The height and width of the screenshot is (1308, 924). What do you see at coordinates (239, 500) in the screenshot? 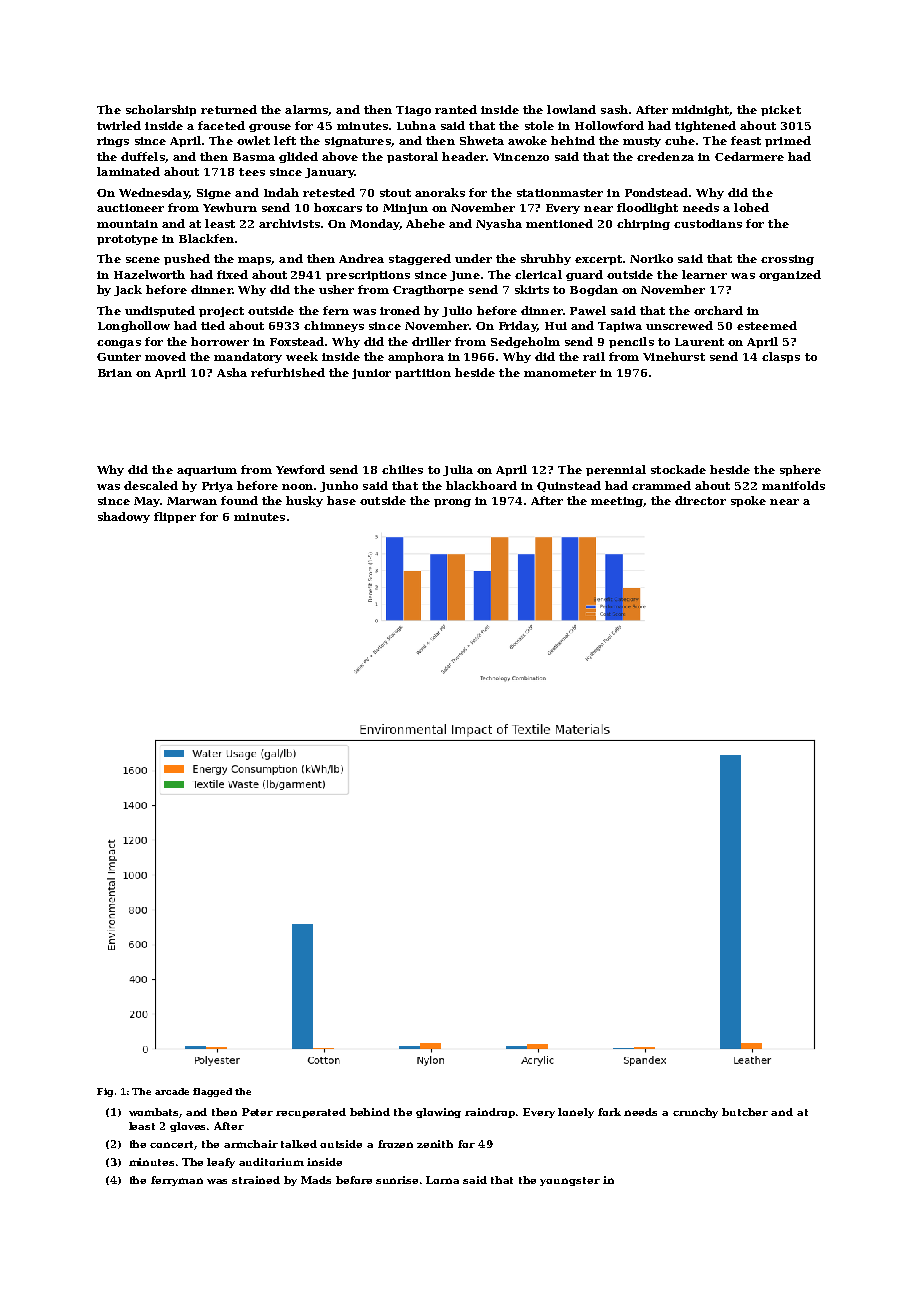
I see `found` at bounding box center [239, 500].
